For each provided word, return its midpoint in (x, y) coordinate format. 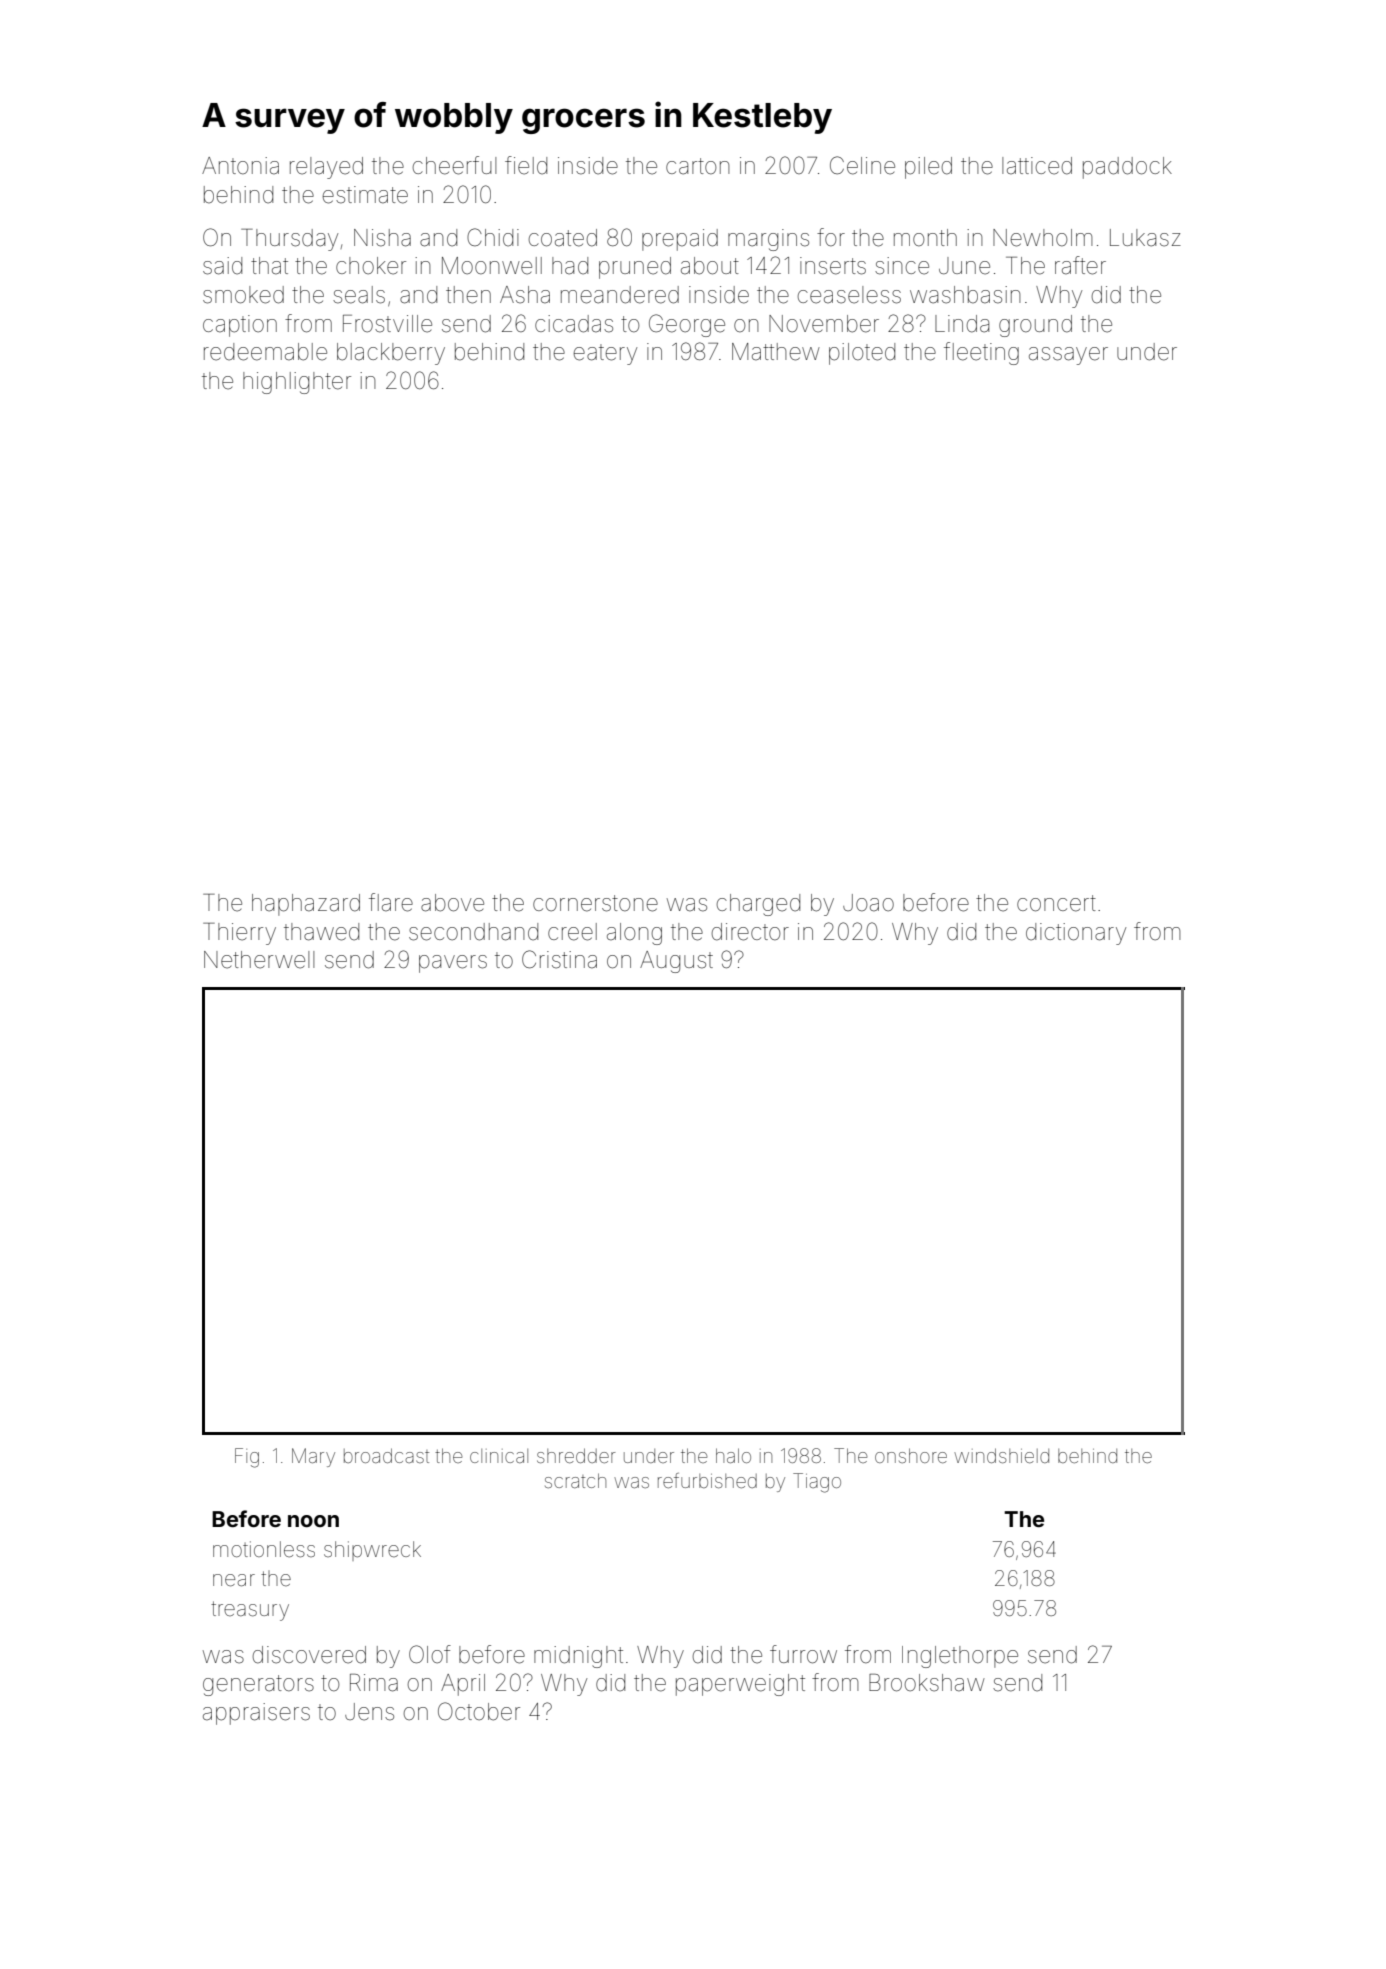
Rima (374, 1683)
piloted (862, 354)
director (750, 932)
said (222, 266)
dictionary (1076, 934)
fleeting (981, 353)
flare (391, 902)
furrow (803, 1654)
